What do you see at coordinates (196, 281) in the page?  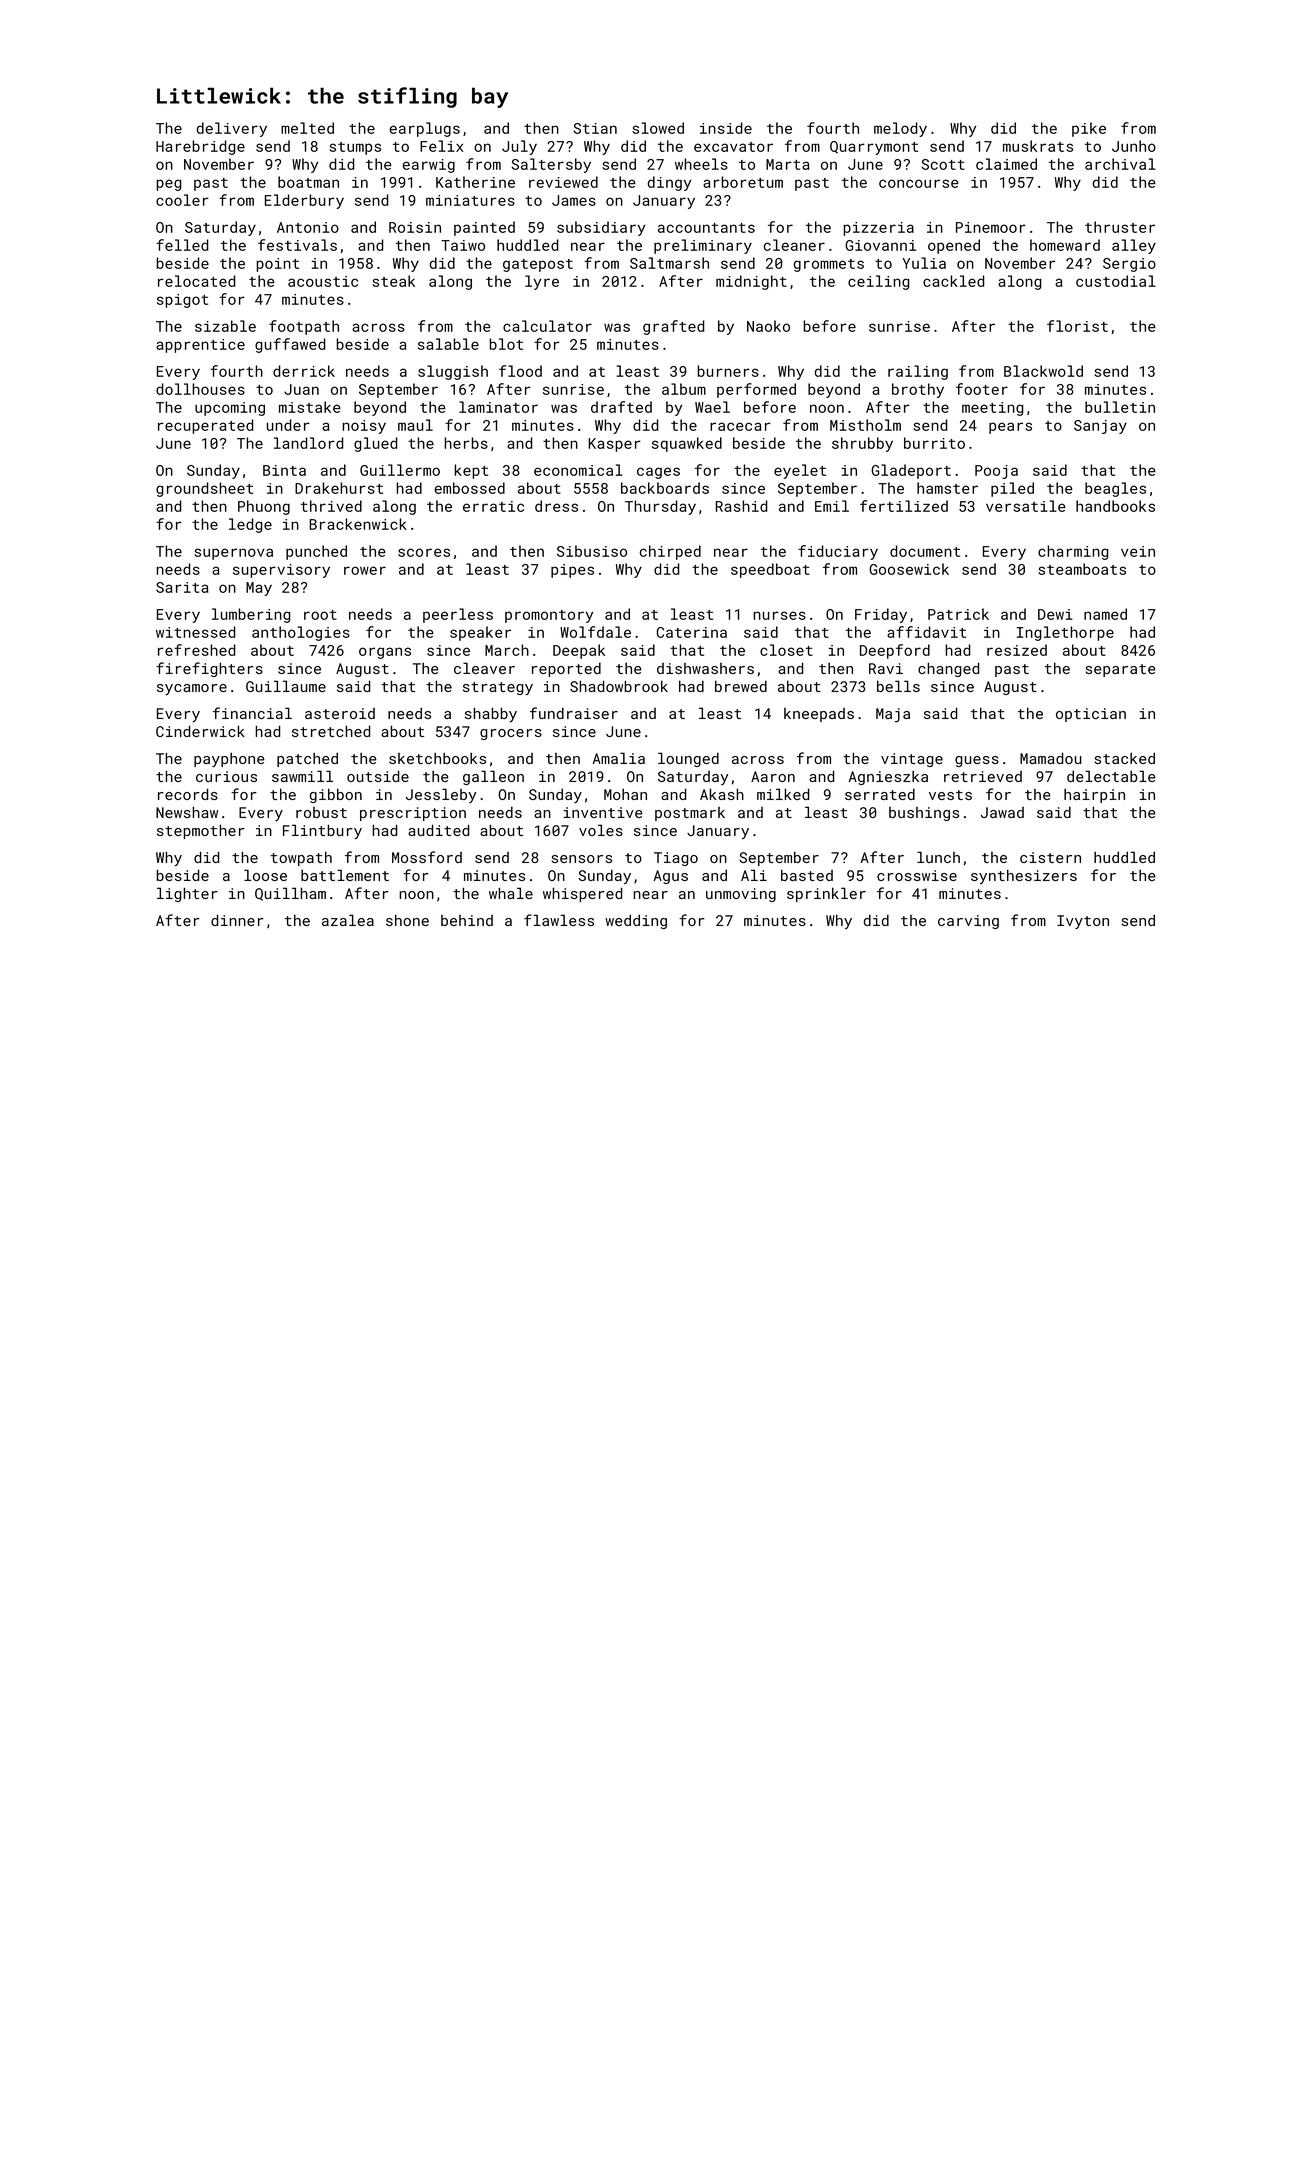 I see `relocated` at bounding box center [196, 281].
